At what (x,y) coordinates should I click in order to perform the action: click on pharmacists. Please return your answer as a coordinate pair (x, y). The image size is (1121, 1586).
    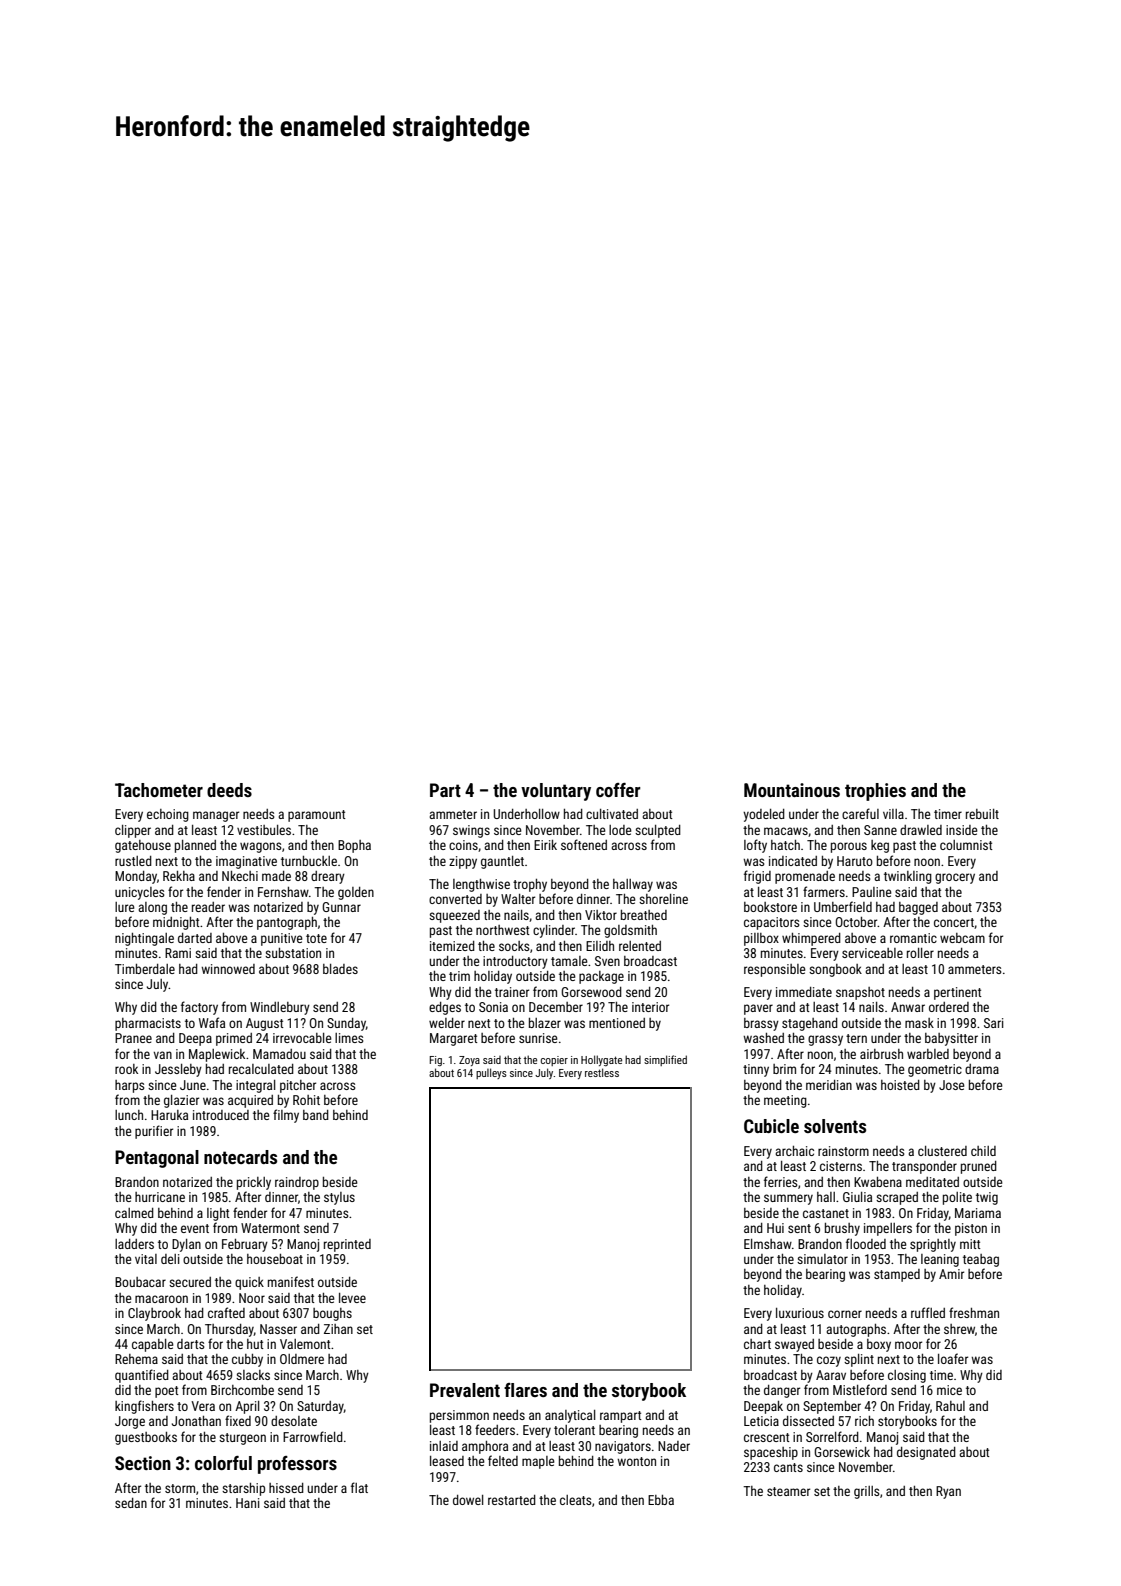
    Looking at the image, I should click on (148, 1024).
